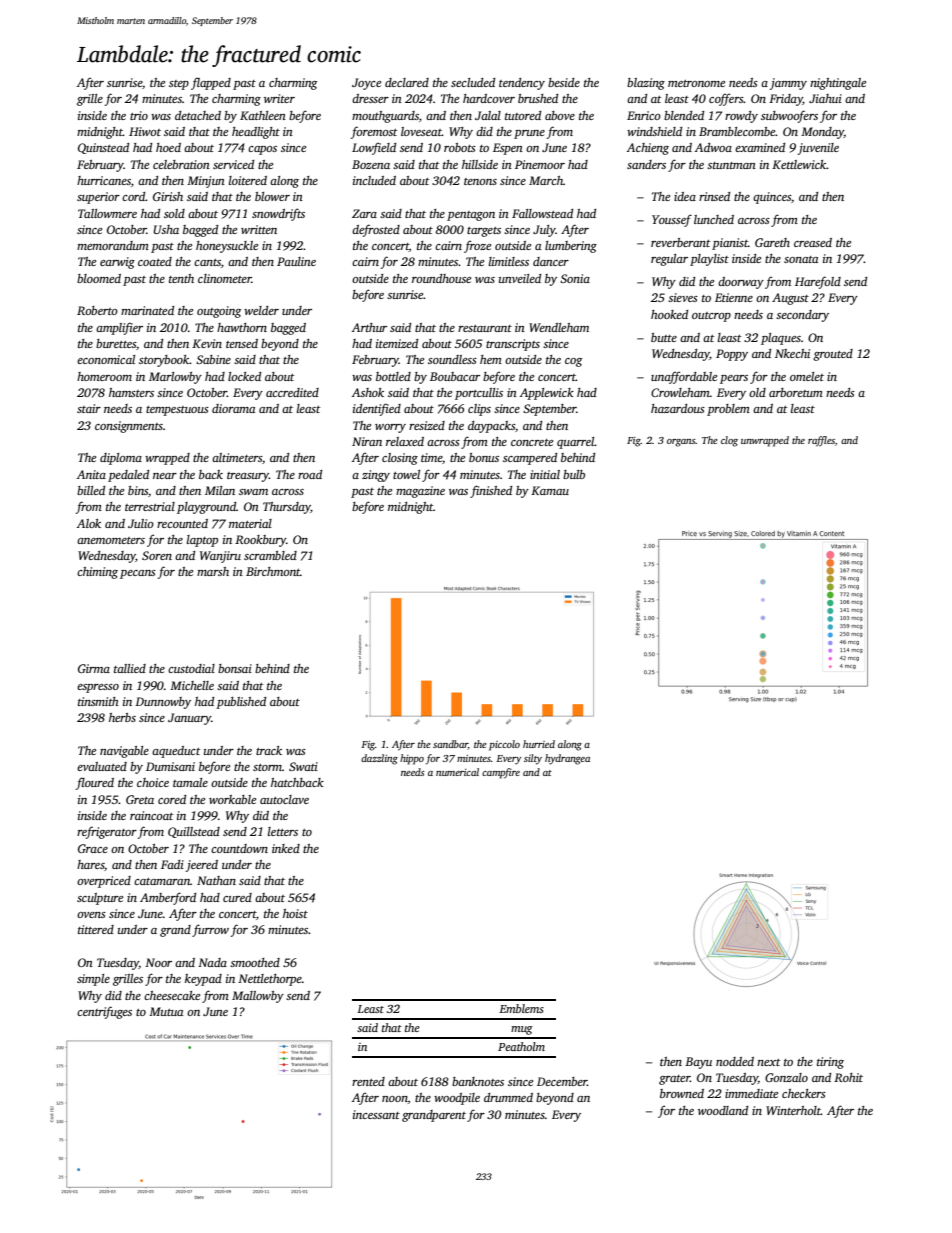 This screenshot has height=1233, width=952. What do you see at coordinates (279, 98) in the screenshot?
I see `writer` at bounding box center [279, 98].
